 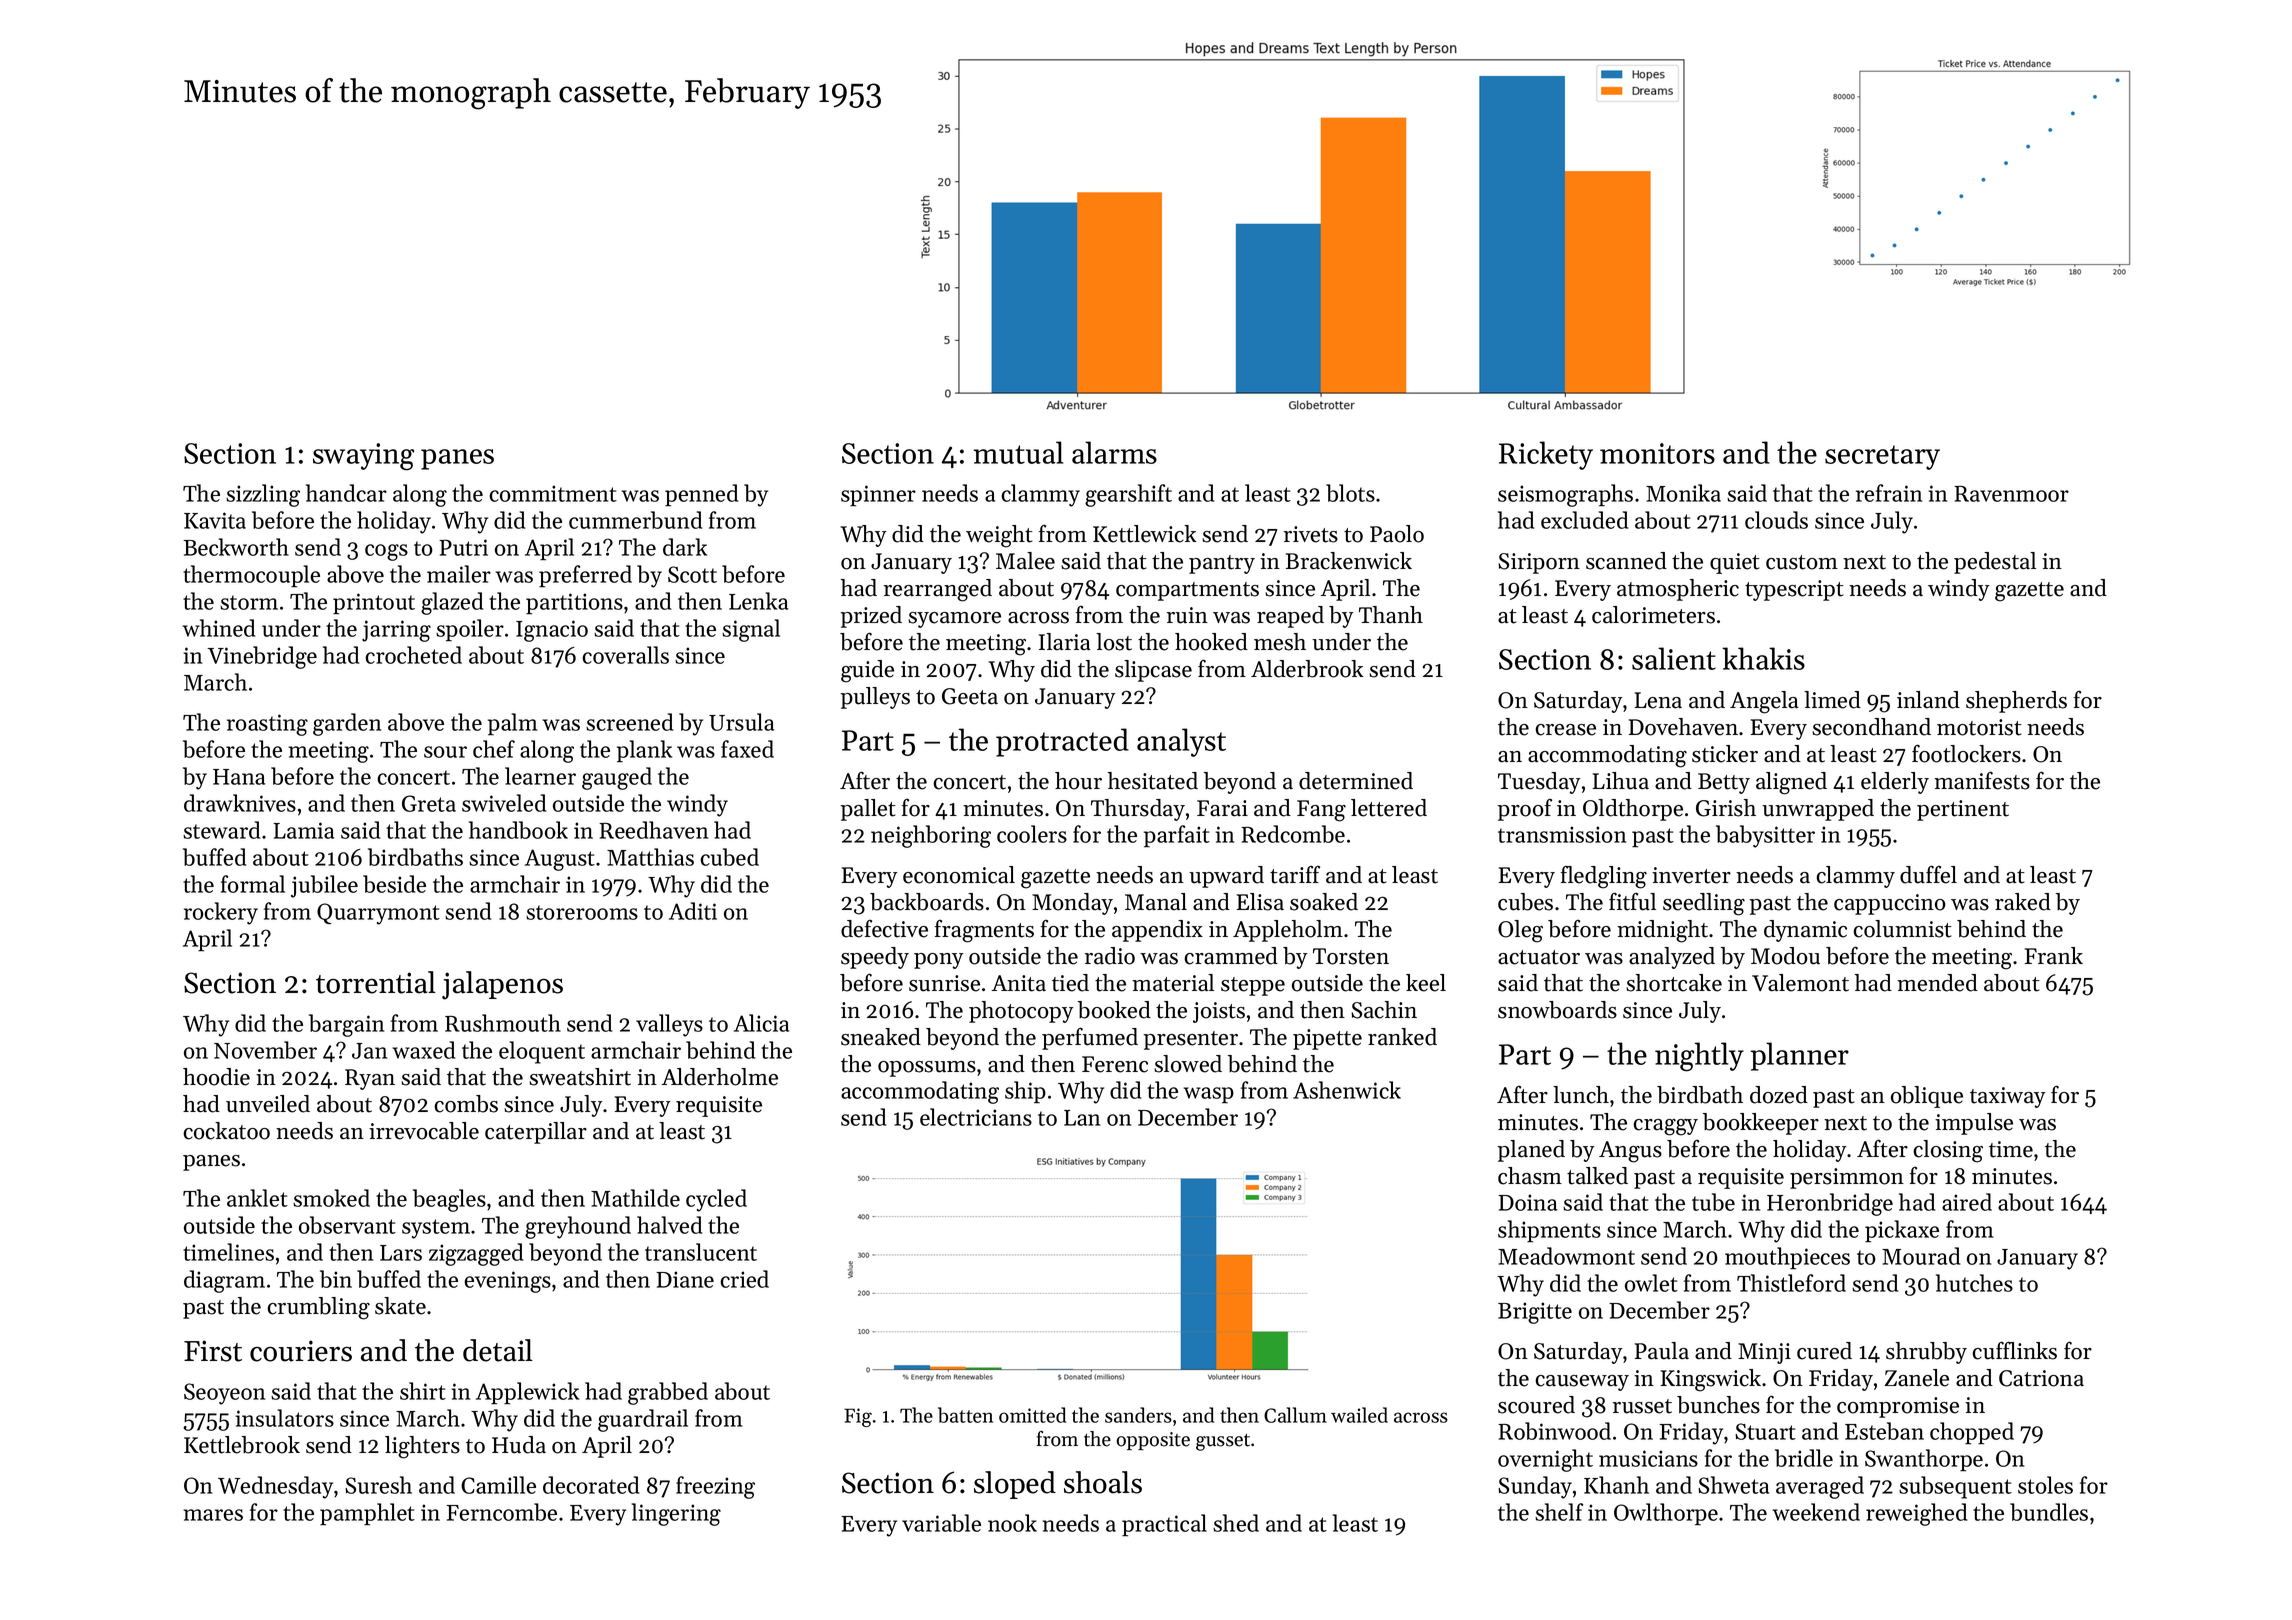 What do you see at coordinates (2011, 494) in the page?
I see `Ravenmoor` at bounding box center [2011, 494].
